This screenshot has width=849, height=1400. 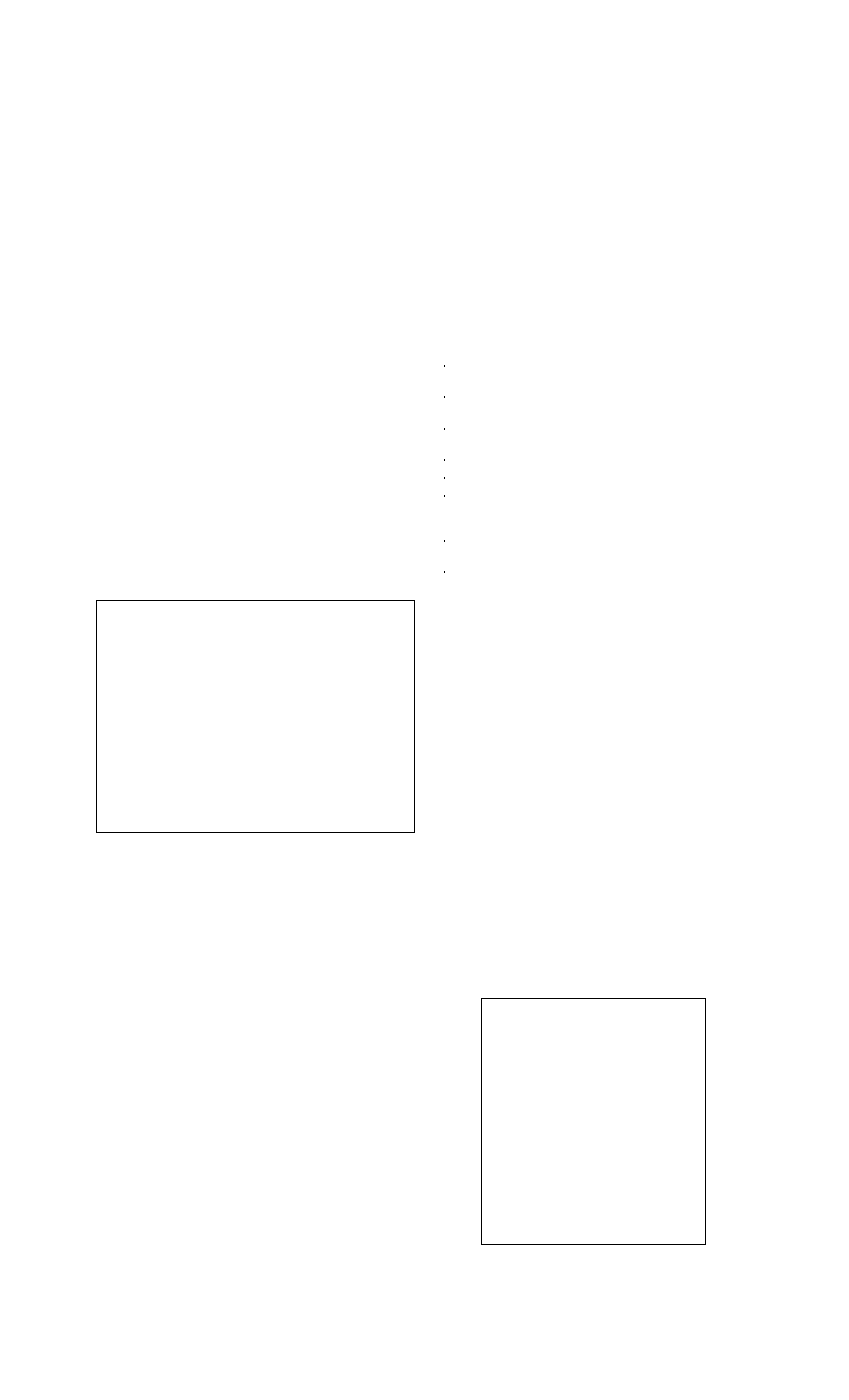 I want to click on archived, so click(x=538, y=346).
